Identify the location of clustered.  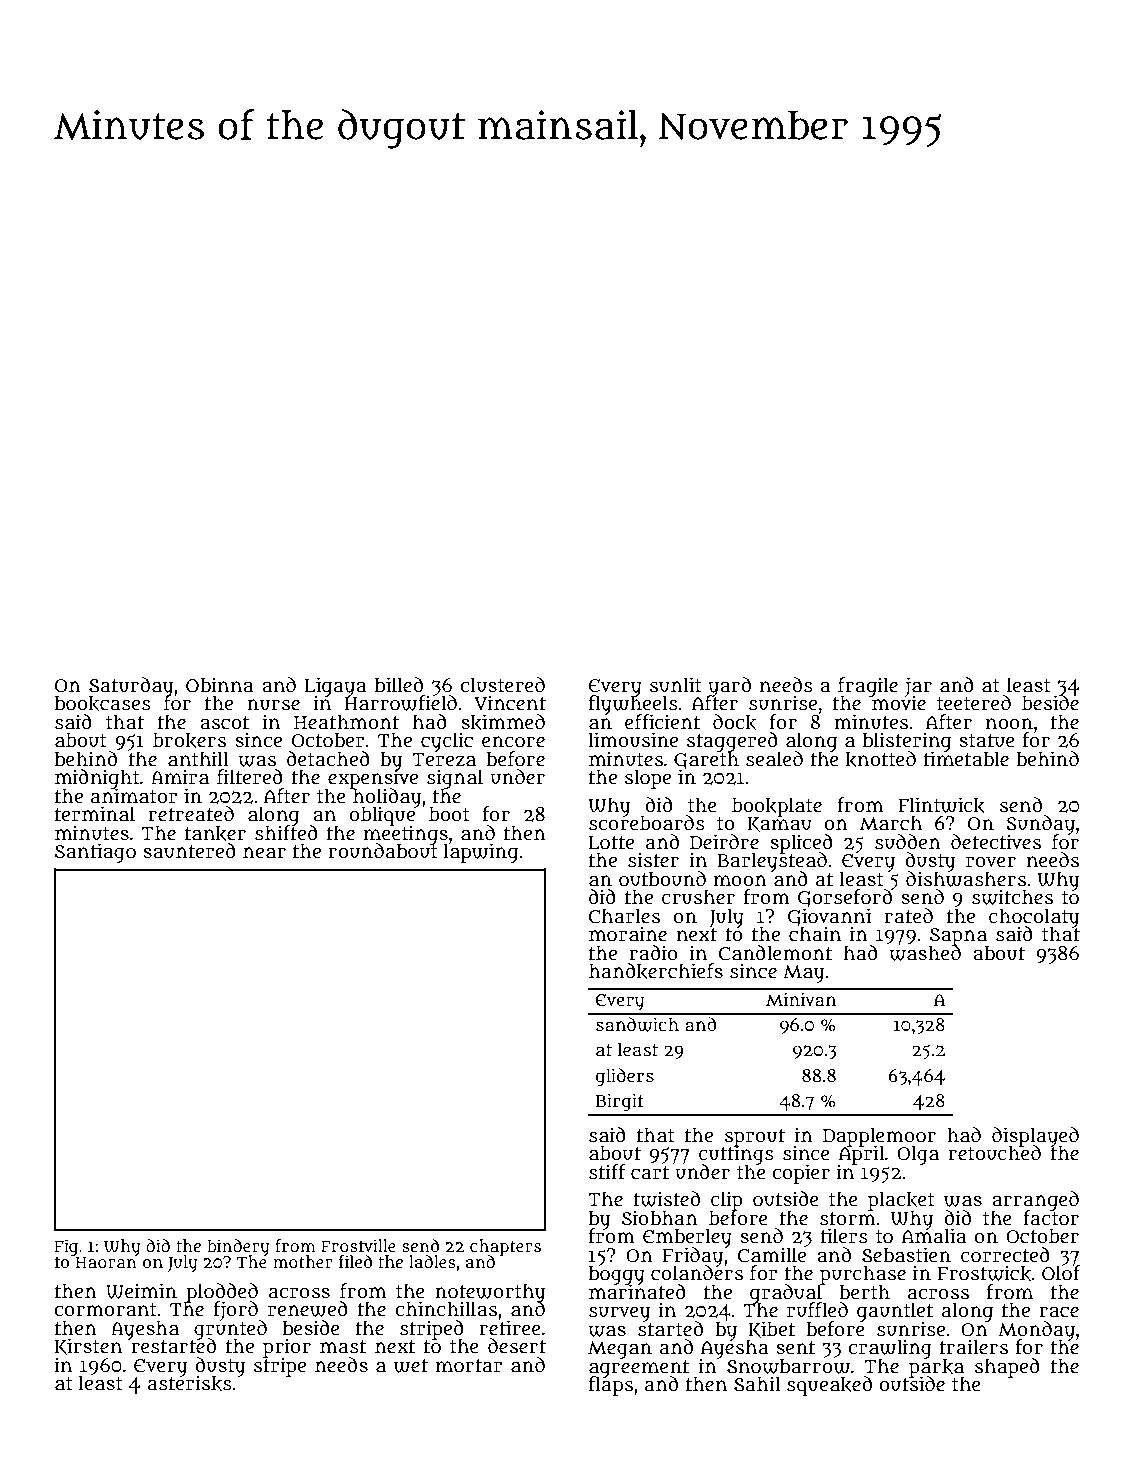
(502, 685).
